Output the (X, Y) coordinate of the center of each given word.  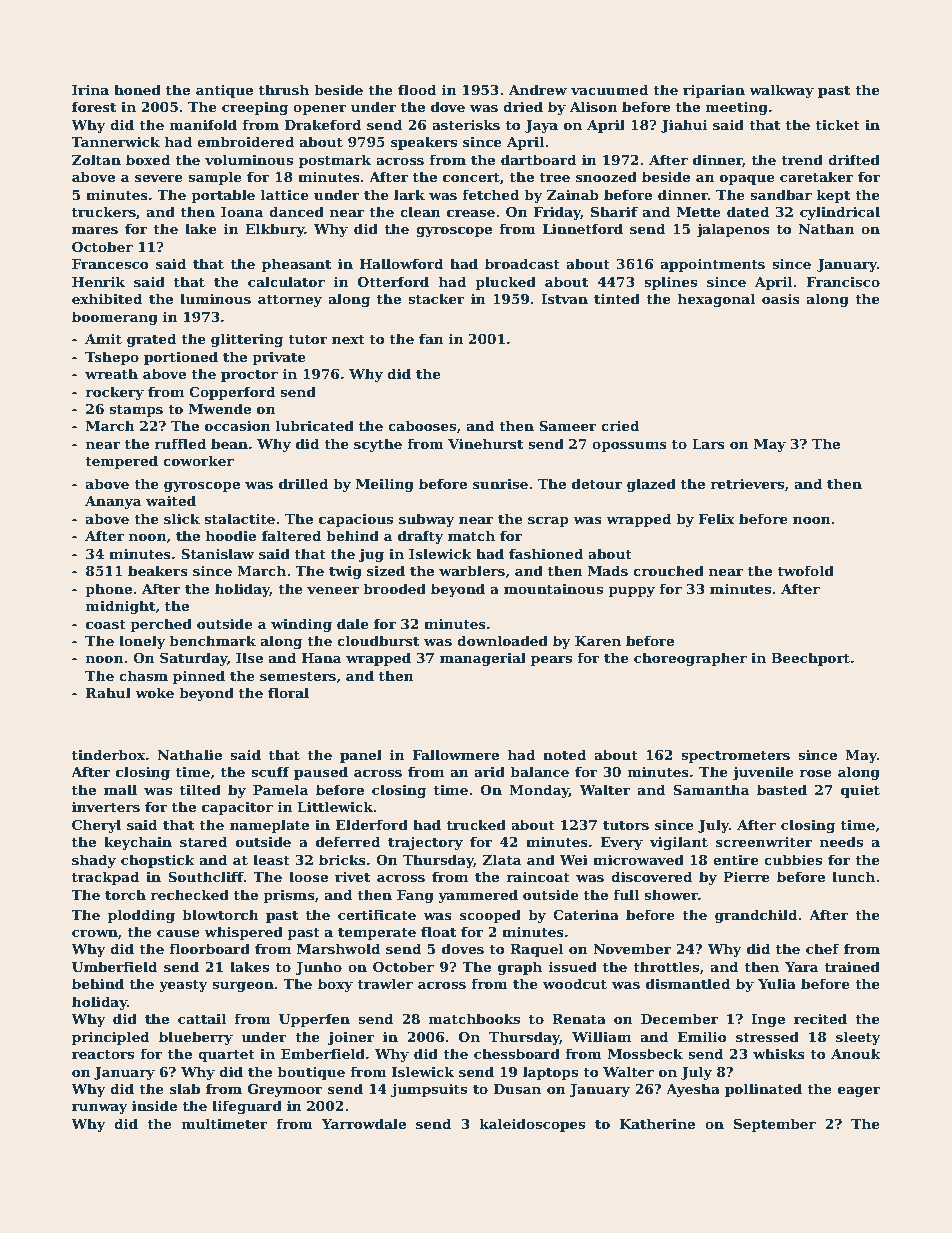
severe (159, 178)
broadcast (522, 263)
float (438, 931)
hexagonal (716, 300)
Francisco (843, 282)
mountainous (553, 589)
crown (95, 933)
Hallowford (401, 263)
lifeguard (247, 1107)
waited (171, 500)
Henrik (98, 281)
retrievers (747, 484)
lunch (853, 876)
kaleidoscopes (532, 1125)
